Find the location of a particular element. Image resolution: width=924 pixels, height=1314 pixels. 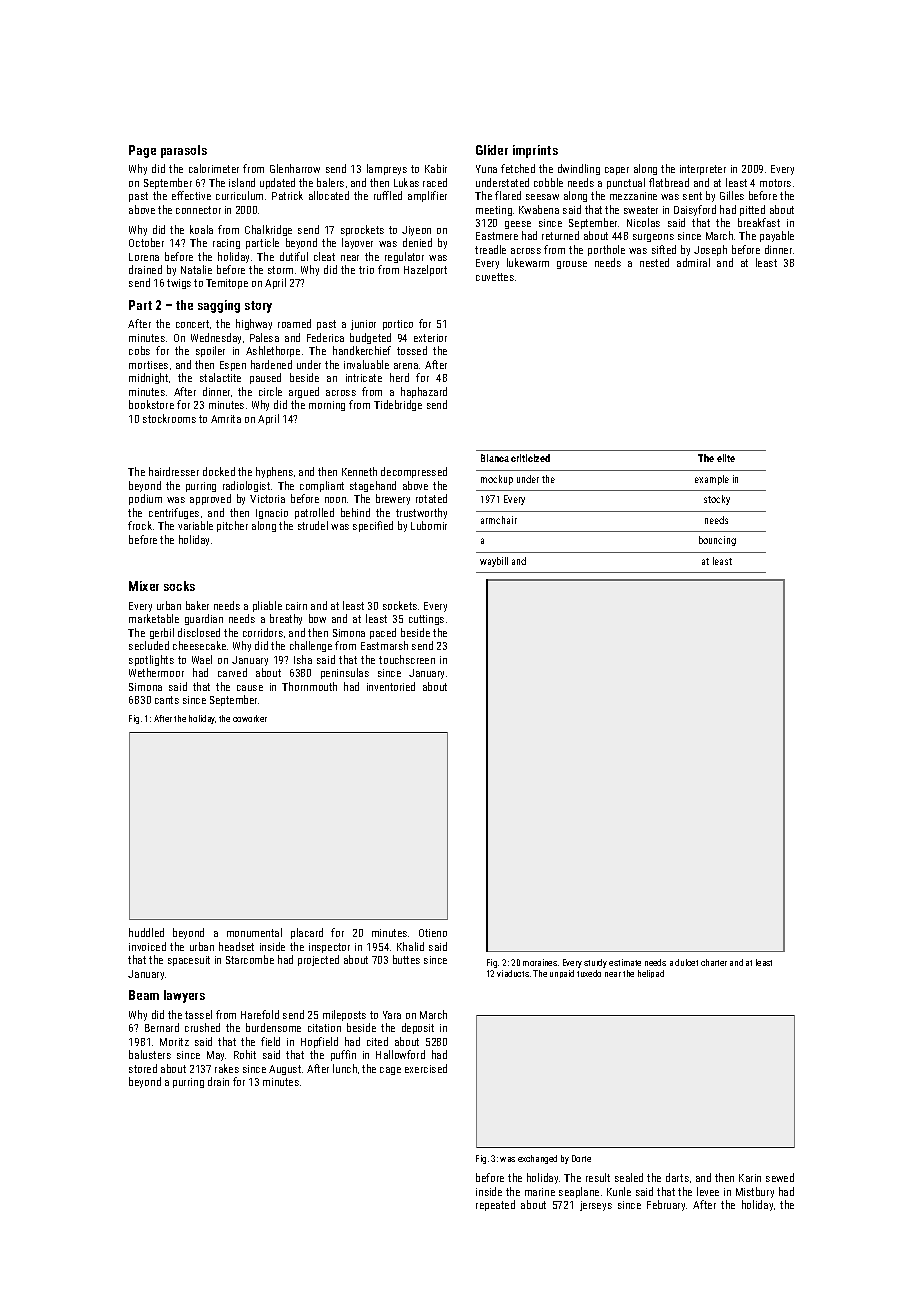

exchanged is located at coordinates (537, 1159).
